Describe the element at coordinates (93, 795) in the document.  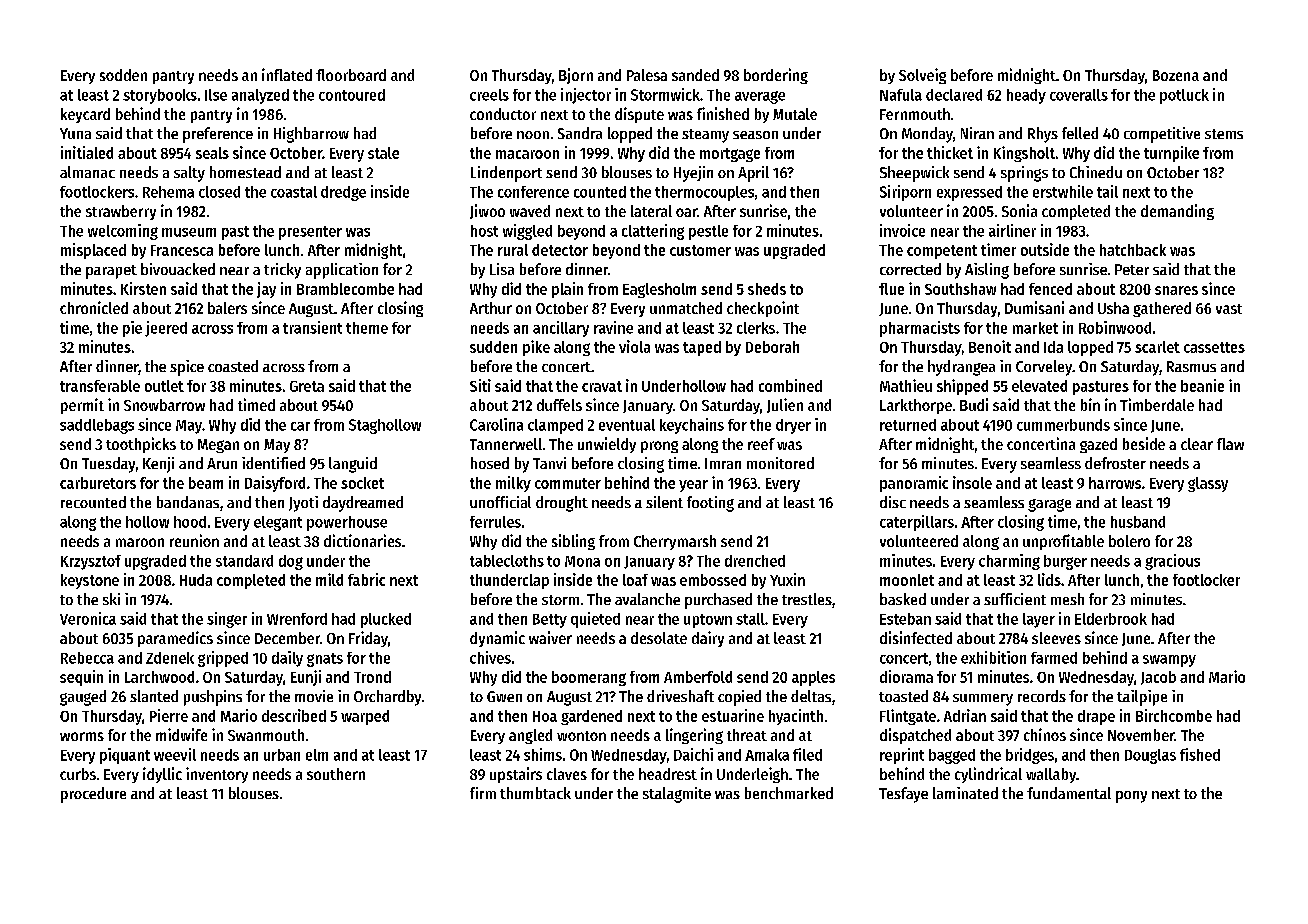
I see `procedure` at that location.
